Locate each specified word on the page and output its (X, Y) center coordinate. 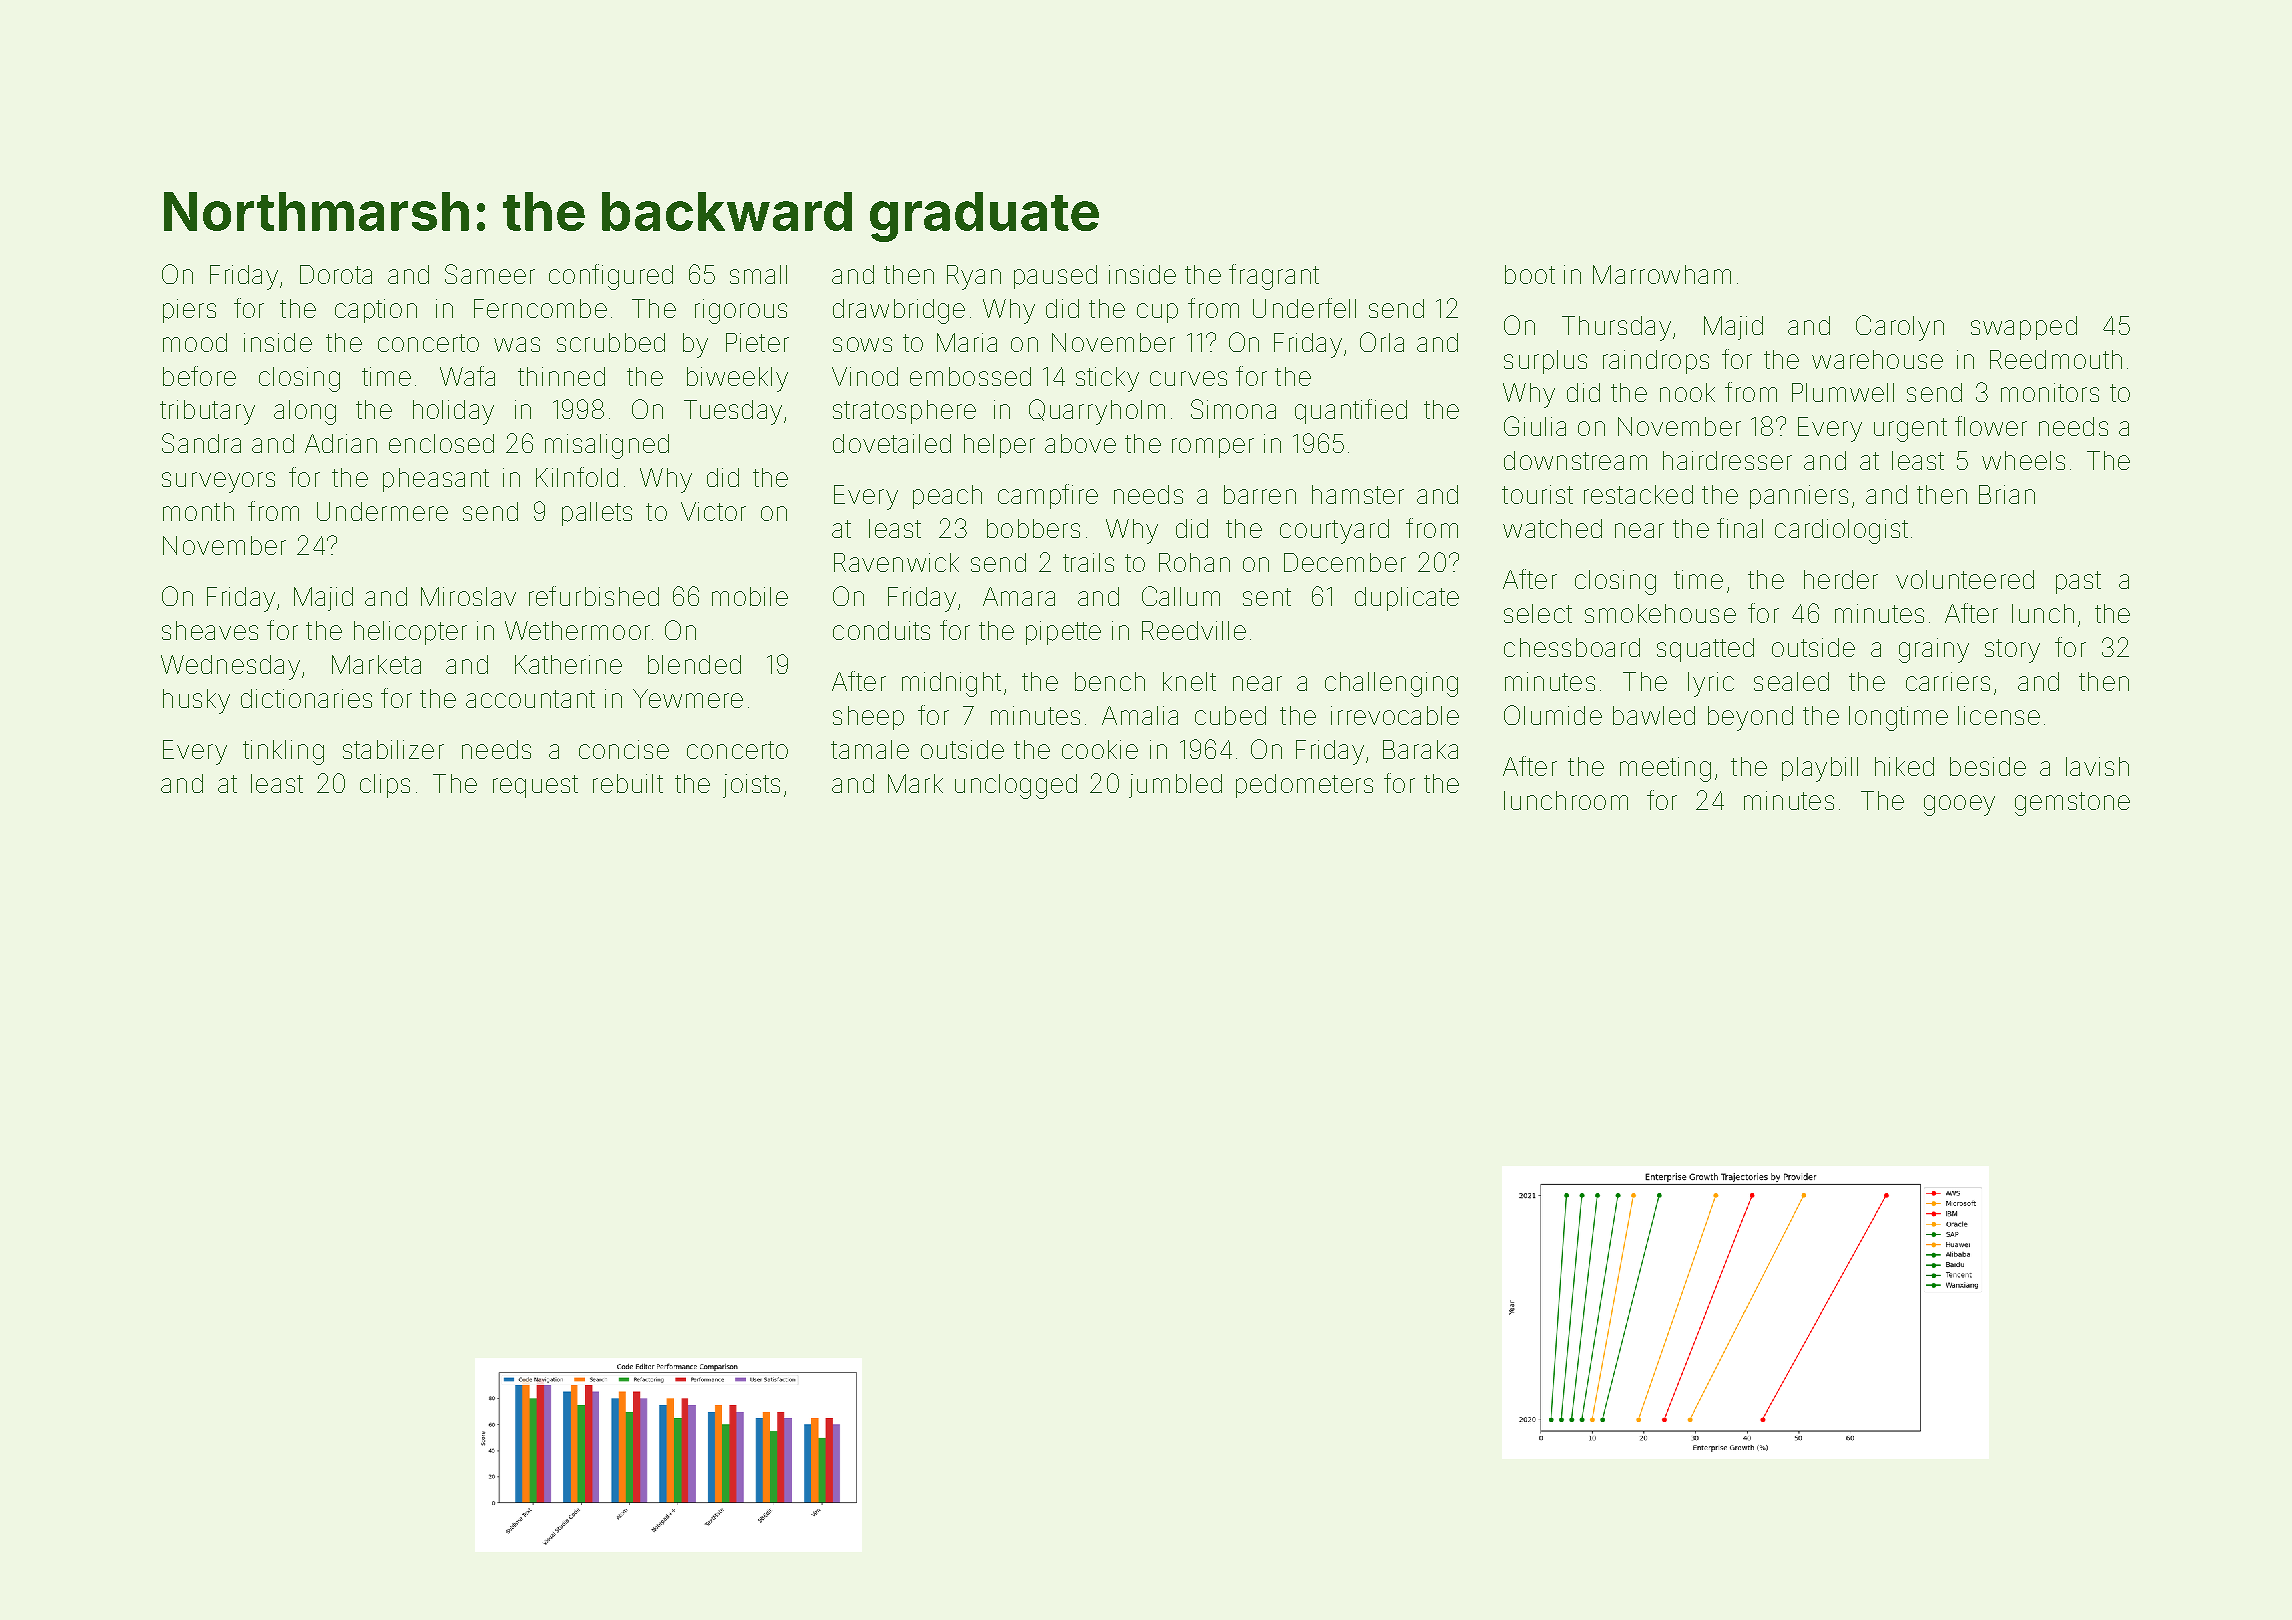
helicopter (410, 633)
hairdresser (1727, 460)
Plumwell (1843, 392)
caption (376, 311)
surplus (1545, 362)
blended (694, 664)
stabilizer (393, 749)
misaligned (607, 446)
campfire (1048, 496)
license (1999, 715)
